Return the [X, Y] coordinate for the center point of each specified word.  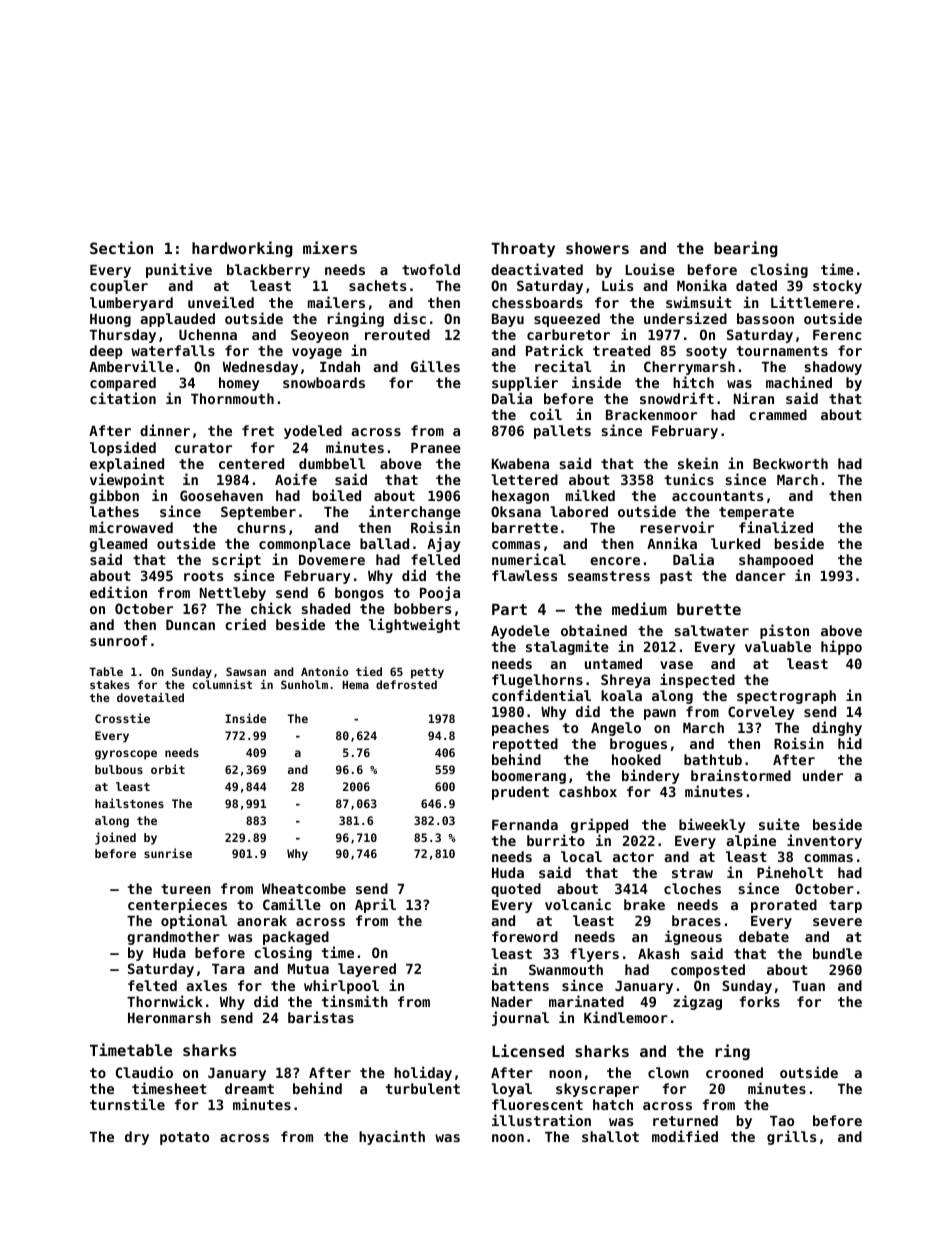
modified [685, 1136]
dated [756, 285]
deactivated [537, 269]
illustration [541, 1120]
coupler [119, 287]
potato [184, 1138]
